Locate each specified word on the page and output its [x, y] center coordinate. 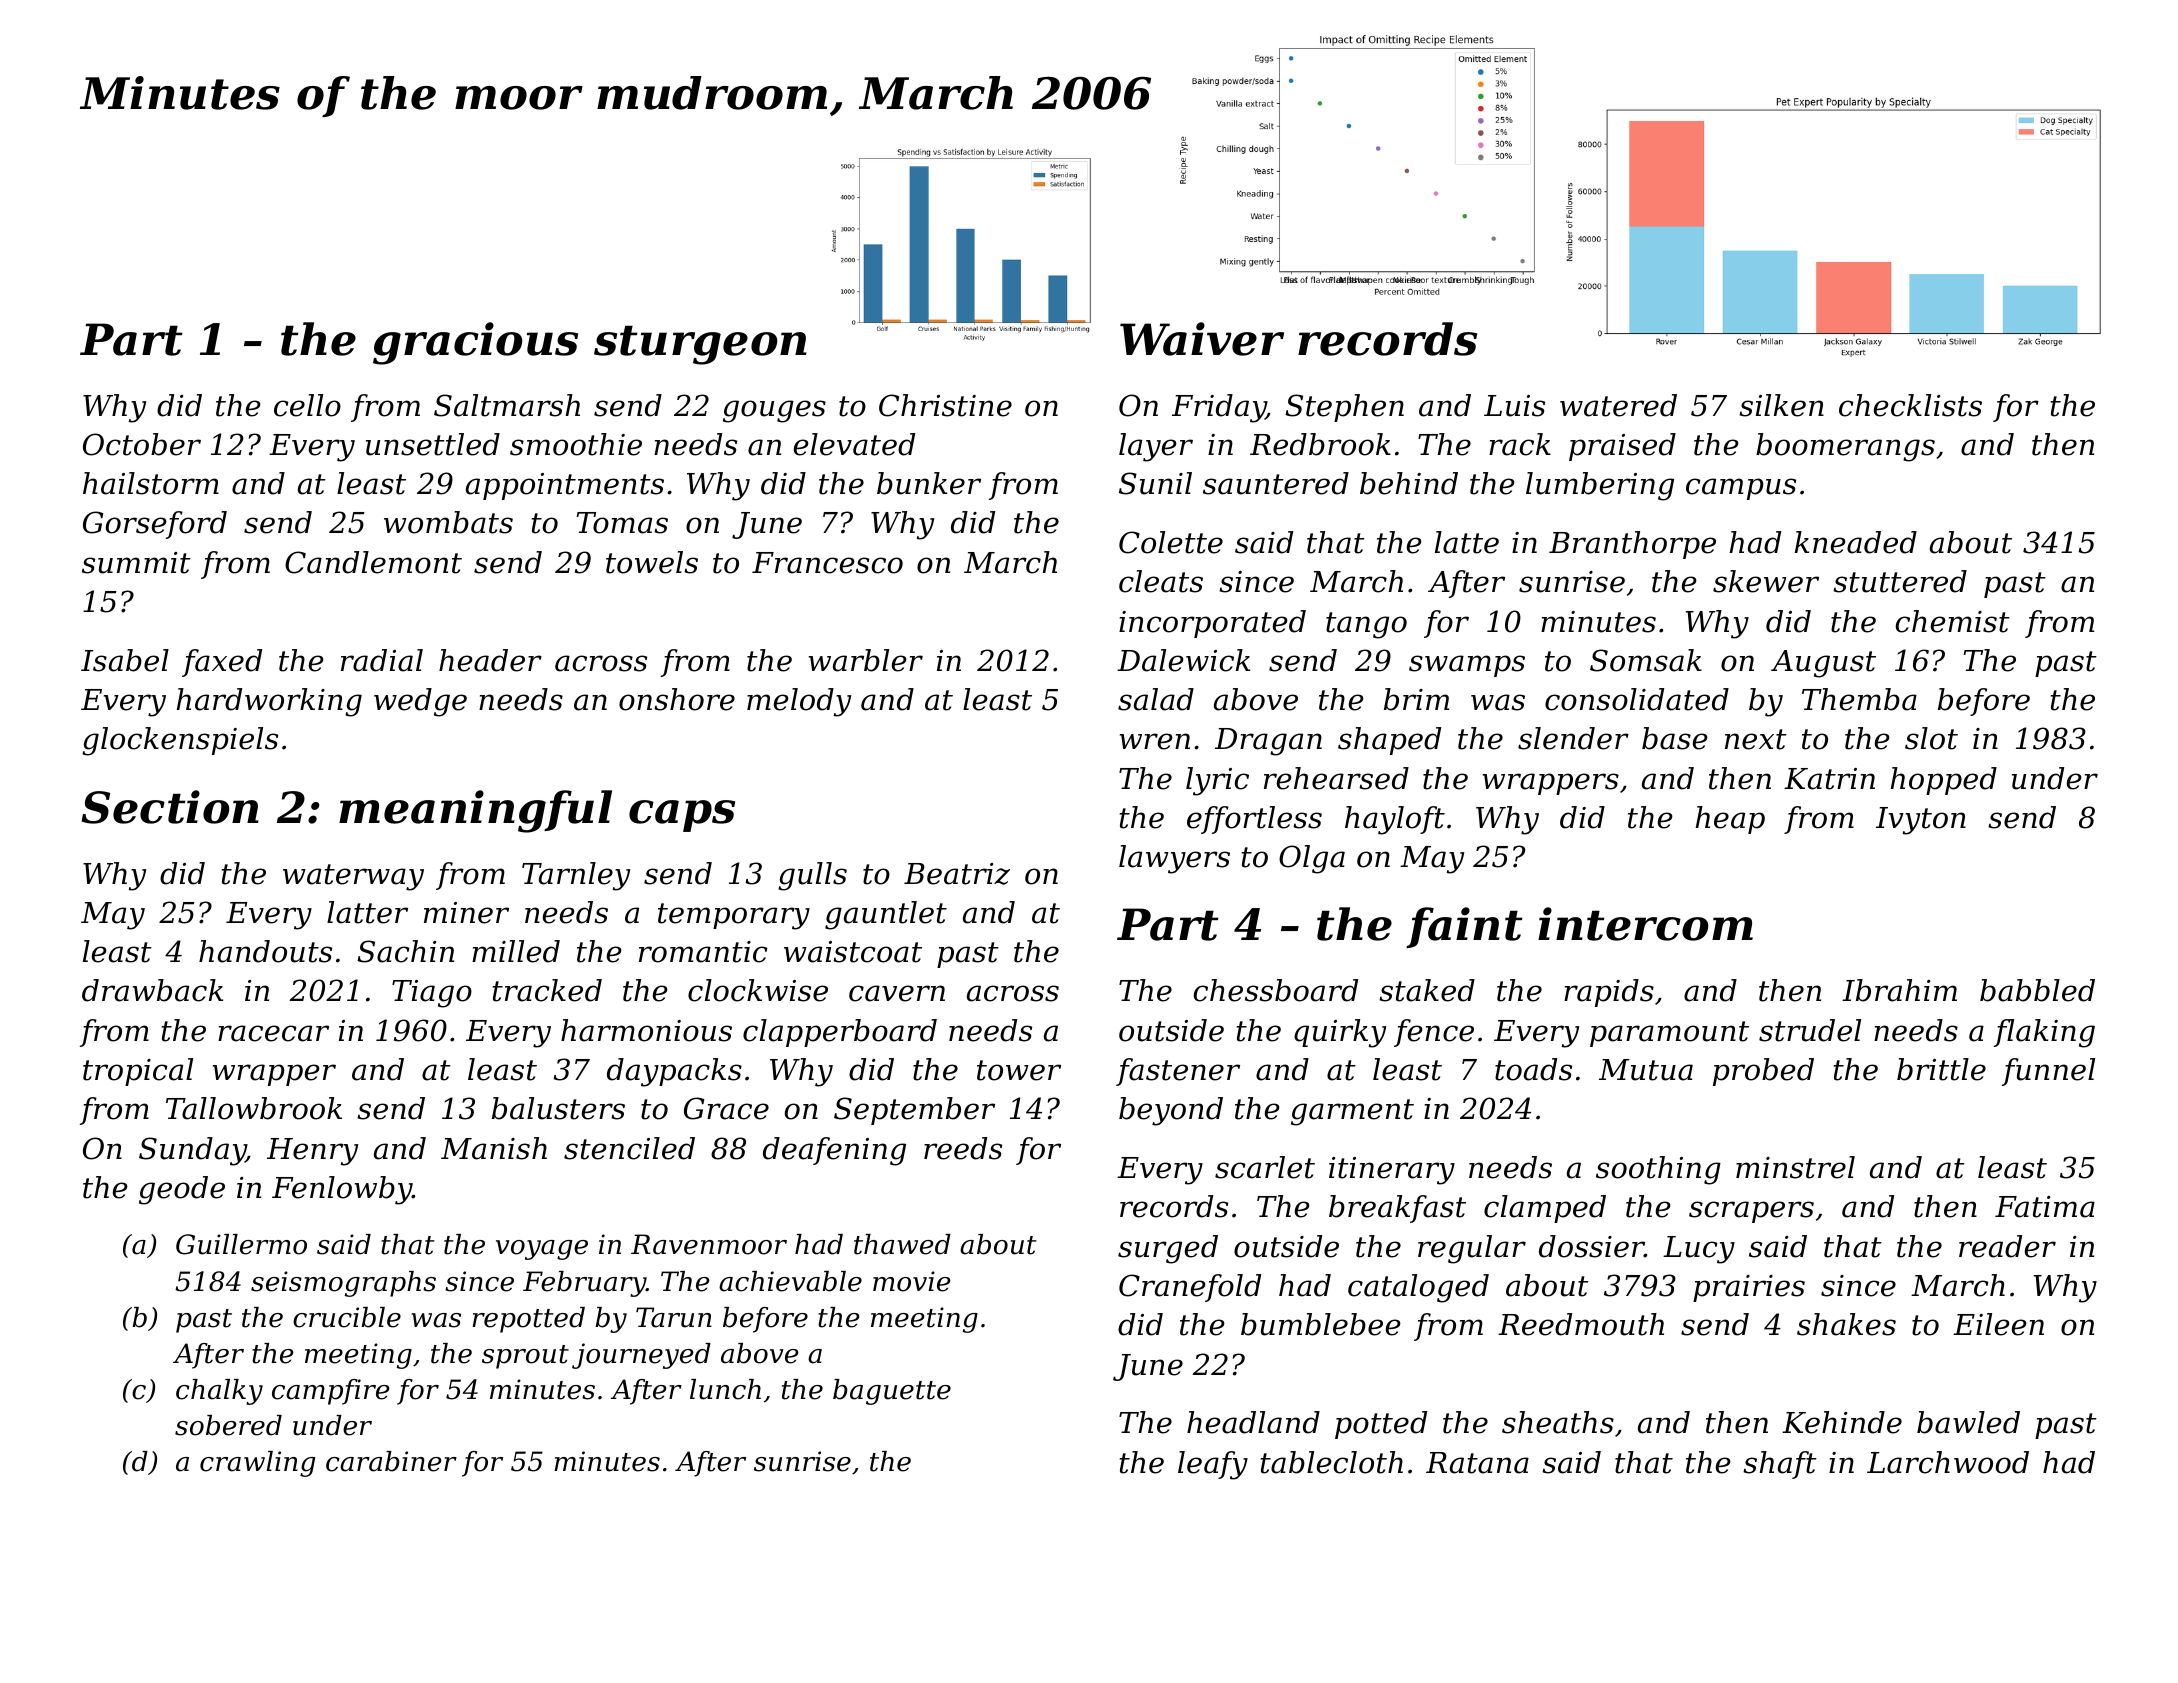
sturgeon [700, 345]
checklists [1910, 405]
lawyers [1174, 859]
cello [307, 405]
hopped [1944, 781]
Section [170, 807]
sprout [525, 1357]
